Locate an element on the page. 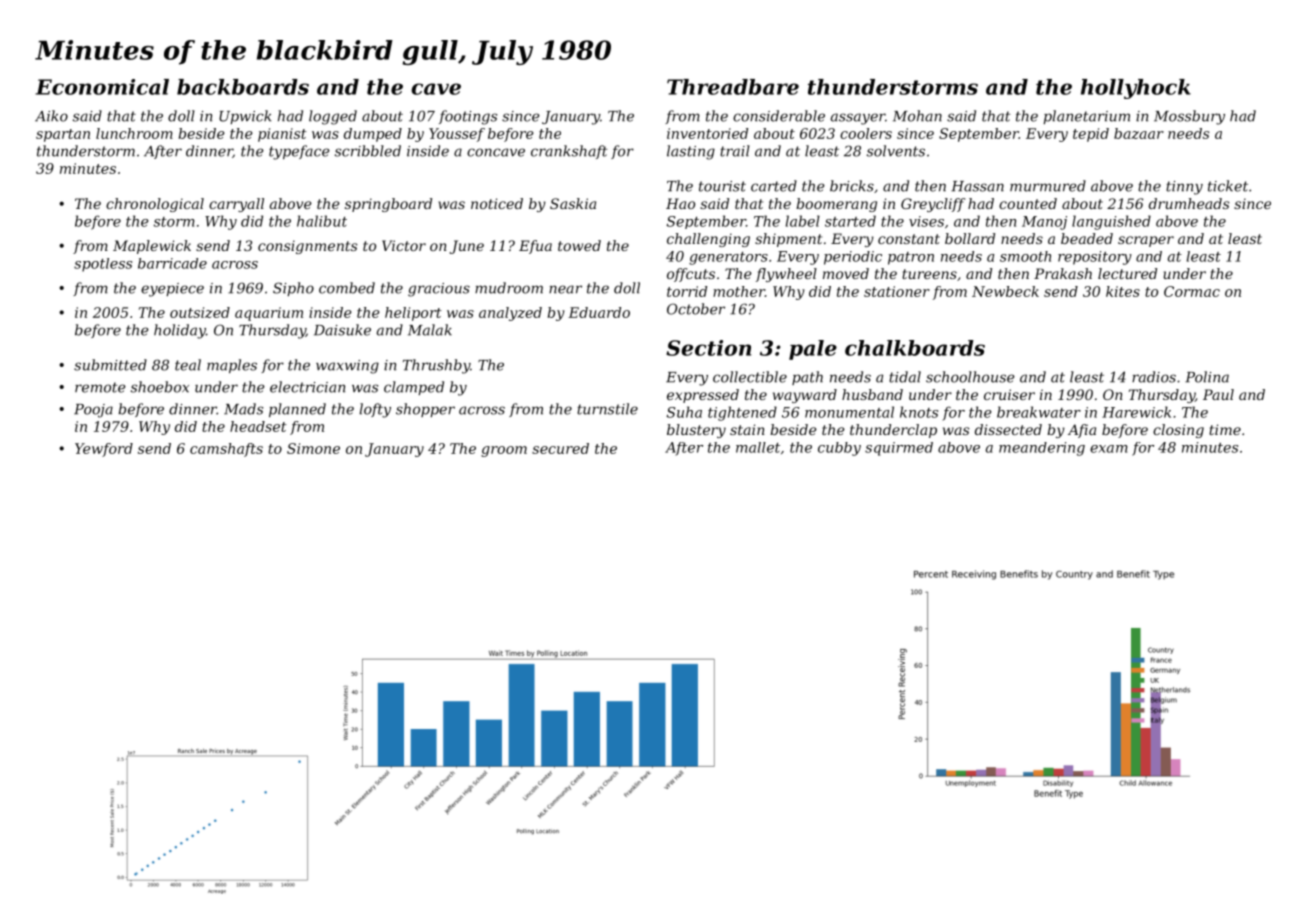 Image resolution: width=1308 pixels, height=924 pixels. Economical is located at coordinates (102, 87).
